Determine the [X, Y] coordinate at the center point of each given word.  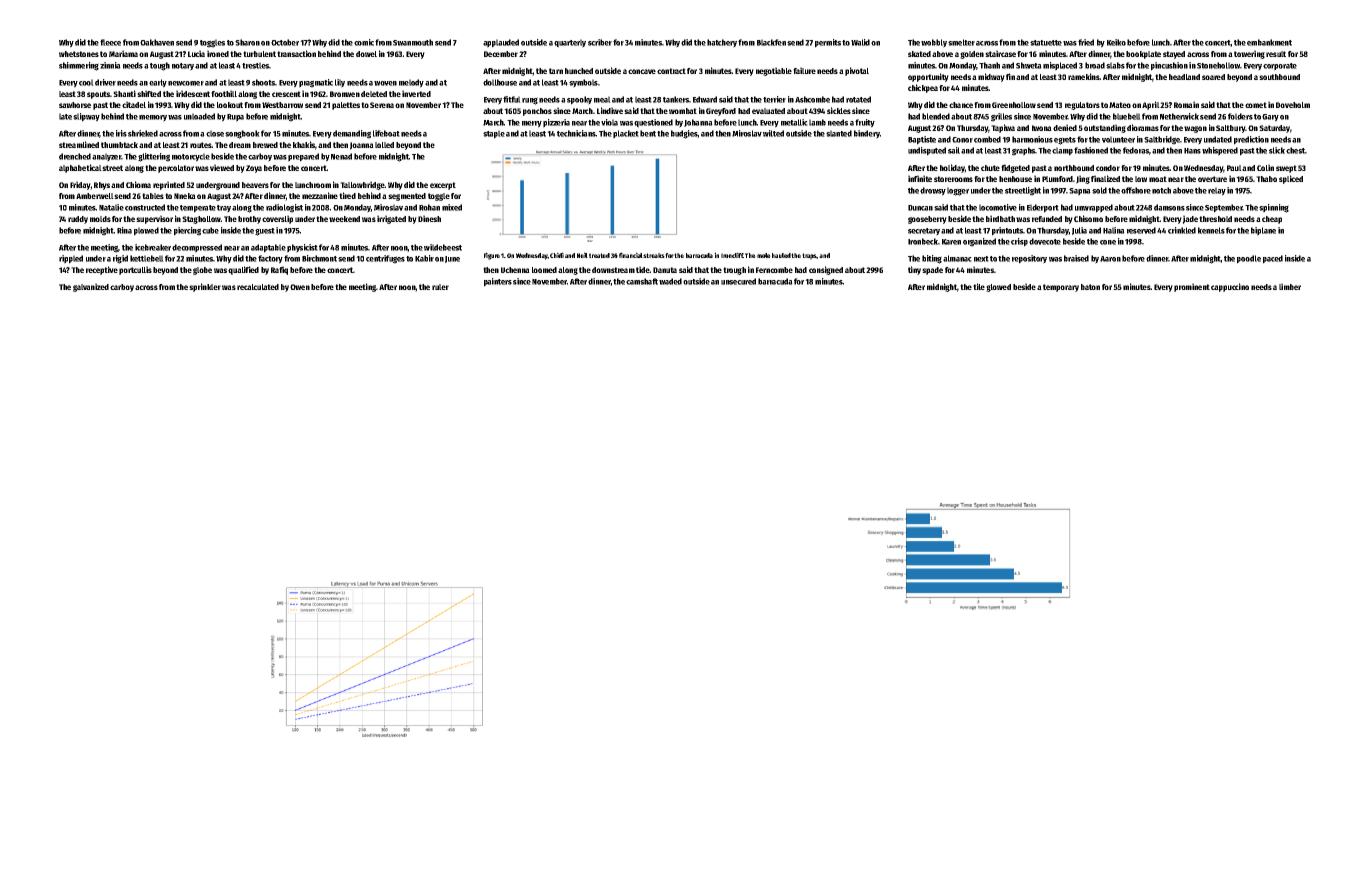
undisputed [927, 151]
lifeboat [386, 133]
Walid [860, 42]
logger [958, 191]
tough [160, 66]
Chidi [557, 255]
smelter [961, 42]
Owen [300, 287]
